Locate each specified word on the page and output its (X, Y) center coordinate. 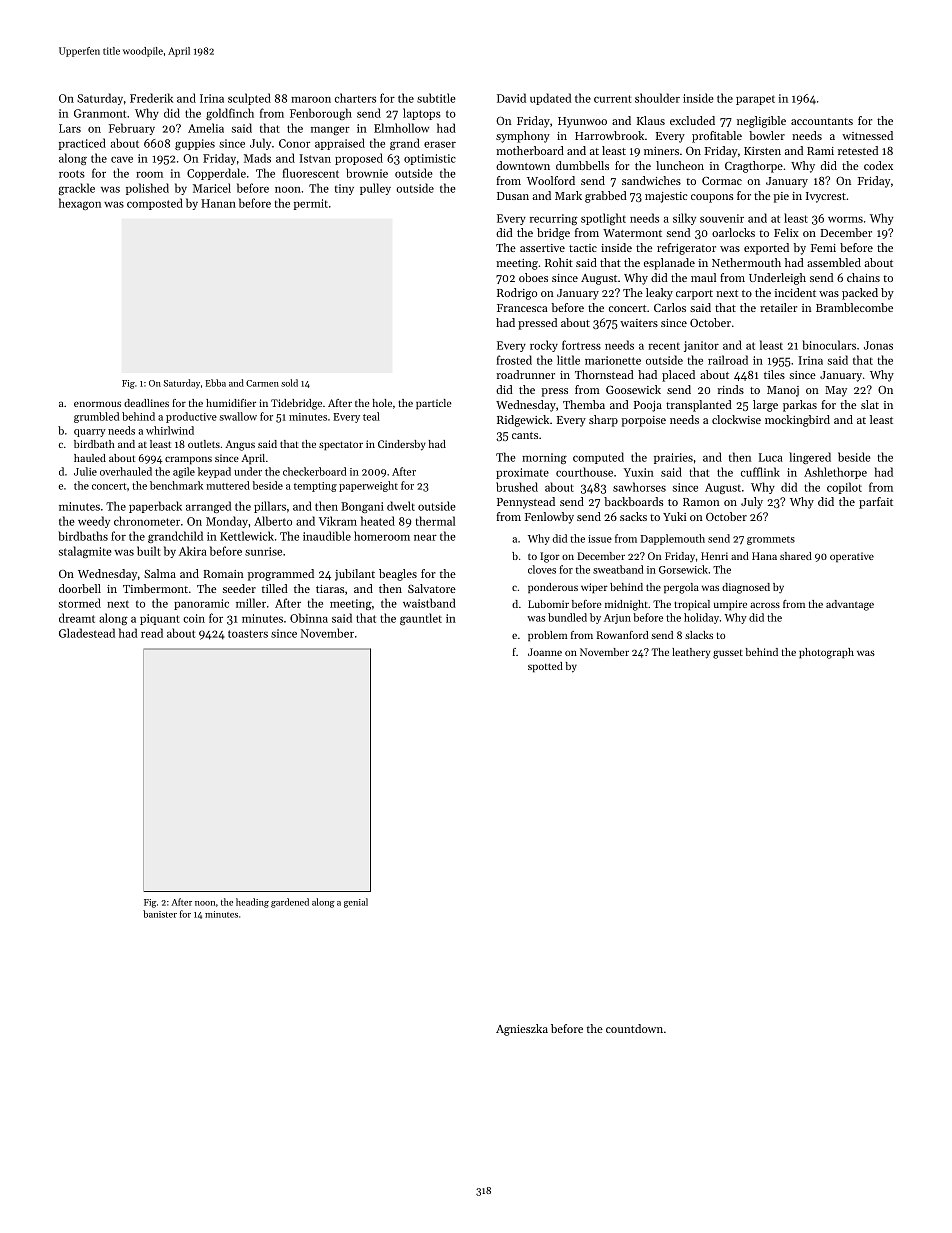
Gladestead (87, 633)
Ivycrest (826, 197)
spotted (545, 667)
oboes (533, 277)
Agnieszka (522, 1030)
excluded (692, 120)
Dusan (513, 196)
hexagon (80, 204)
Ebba (216, 383)
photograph (826, 653)
